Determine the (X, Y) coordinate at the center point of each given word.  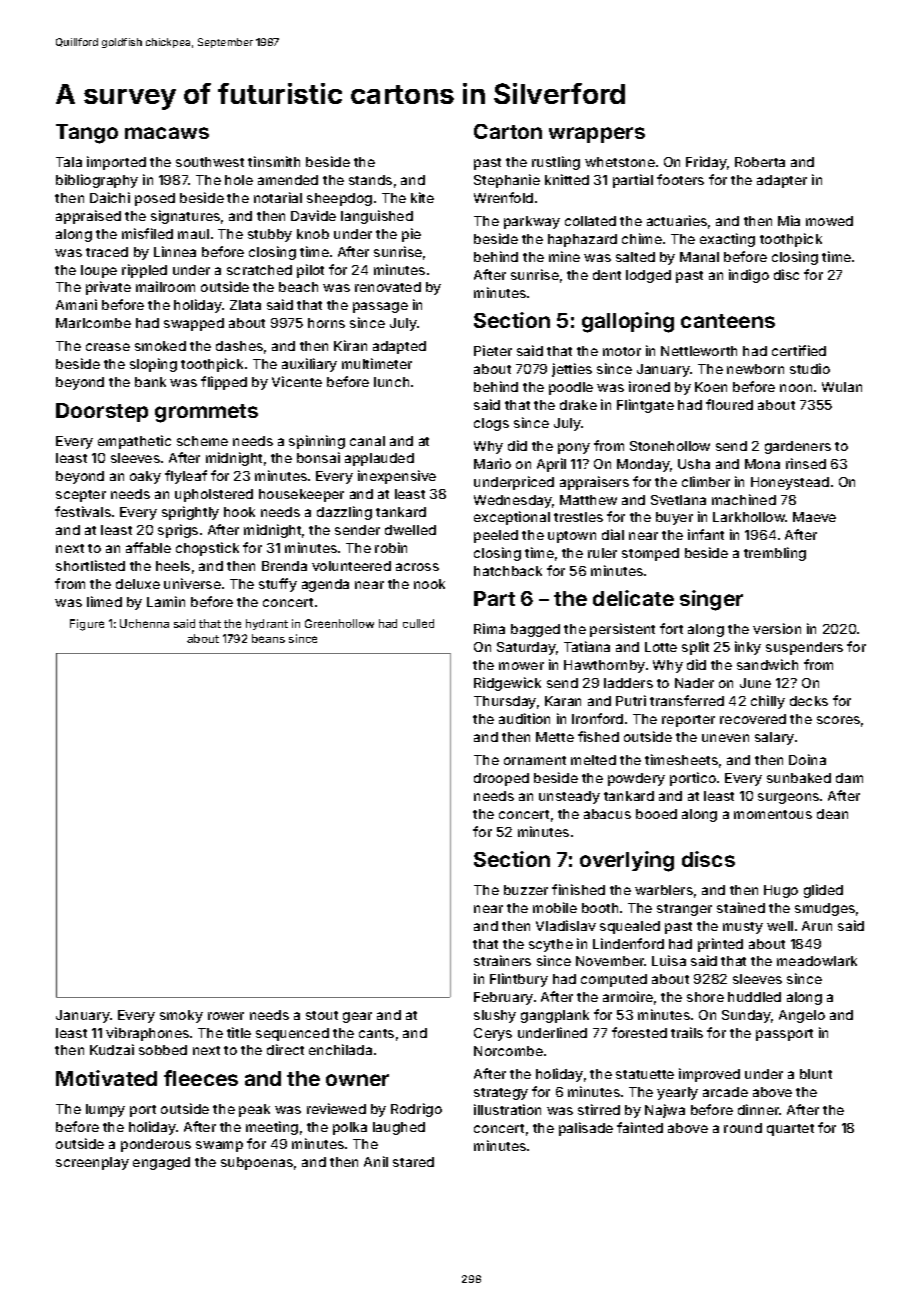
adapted (399, 347)
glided (823, 891)
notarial (278, 197)
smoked (160, 346)
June (755, 683)
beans (268, 638)
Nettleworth (699, 351)
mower (521, 666)
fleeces (201, 1078)
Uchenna (144, 623)
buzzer (526, 890)
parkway (532, 222)
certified (799, 350)
